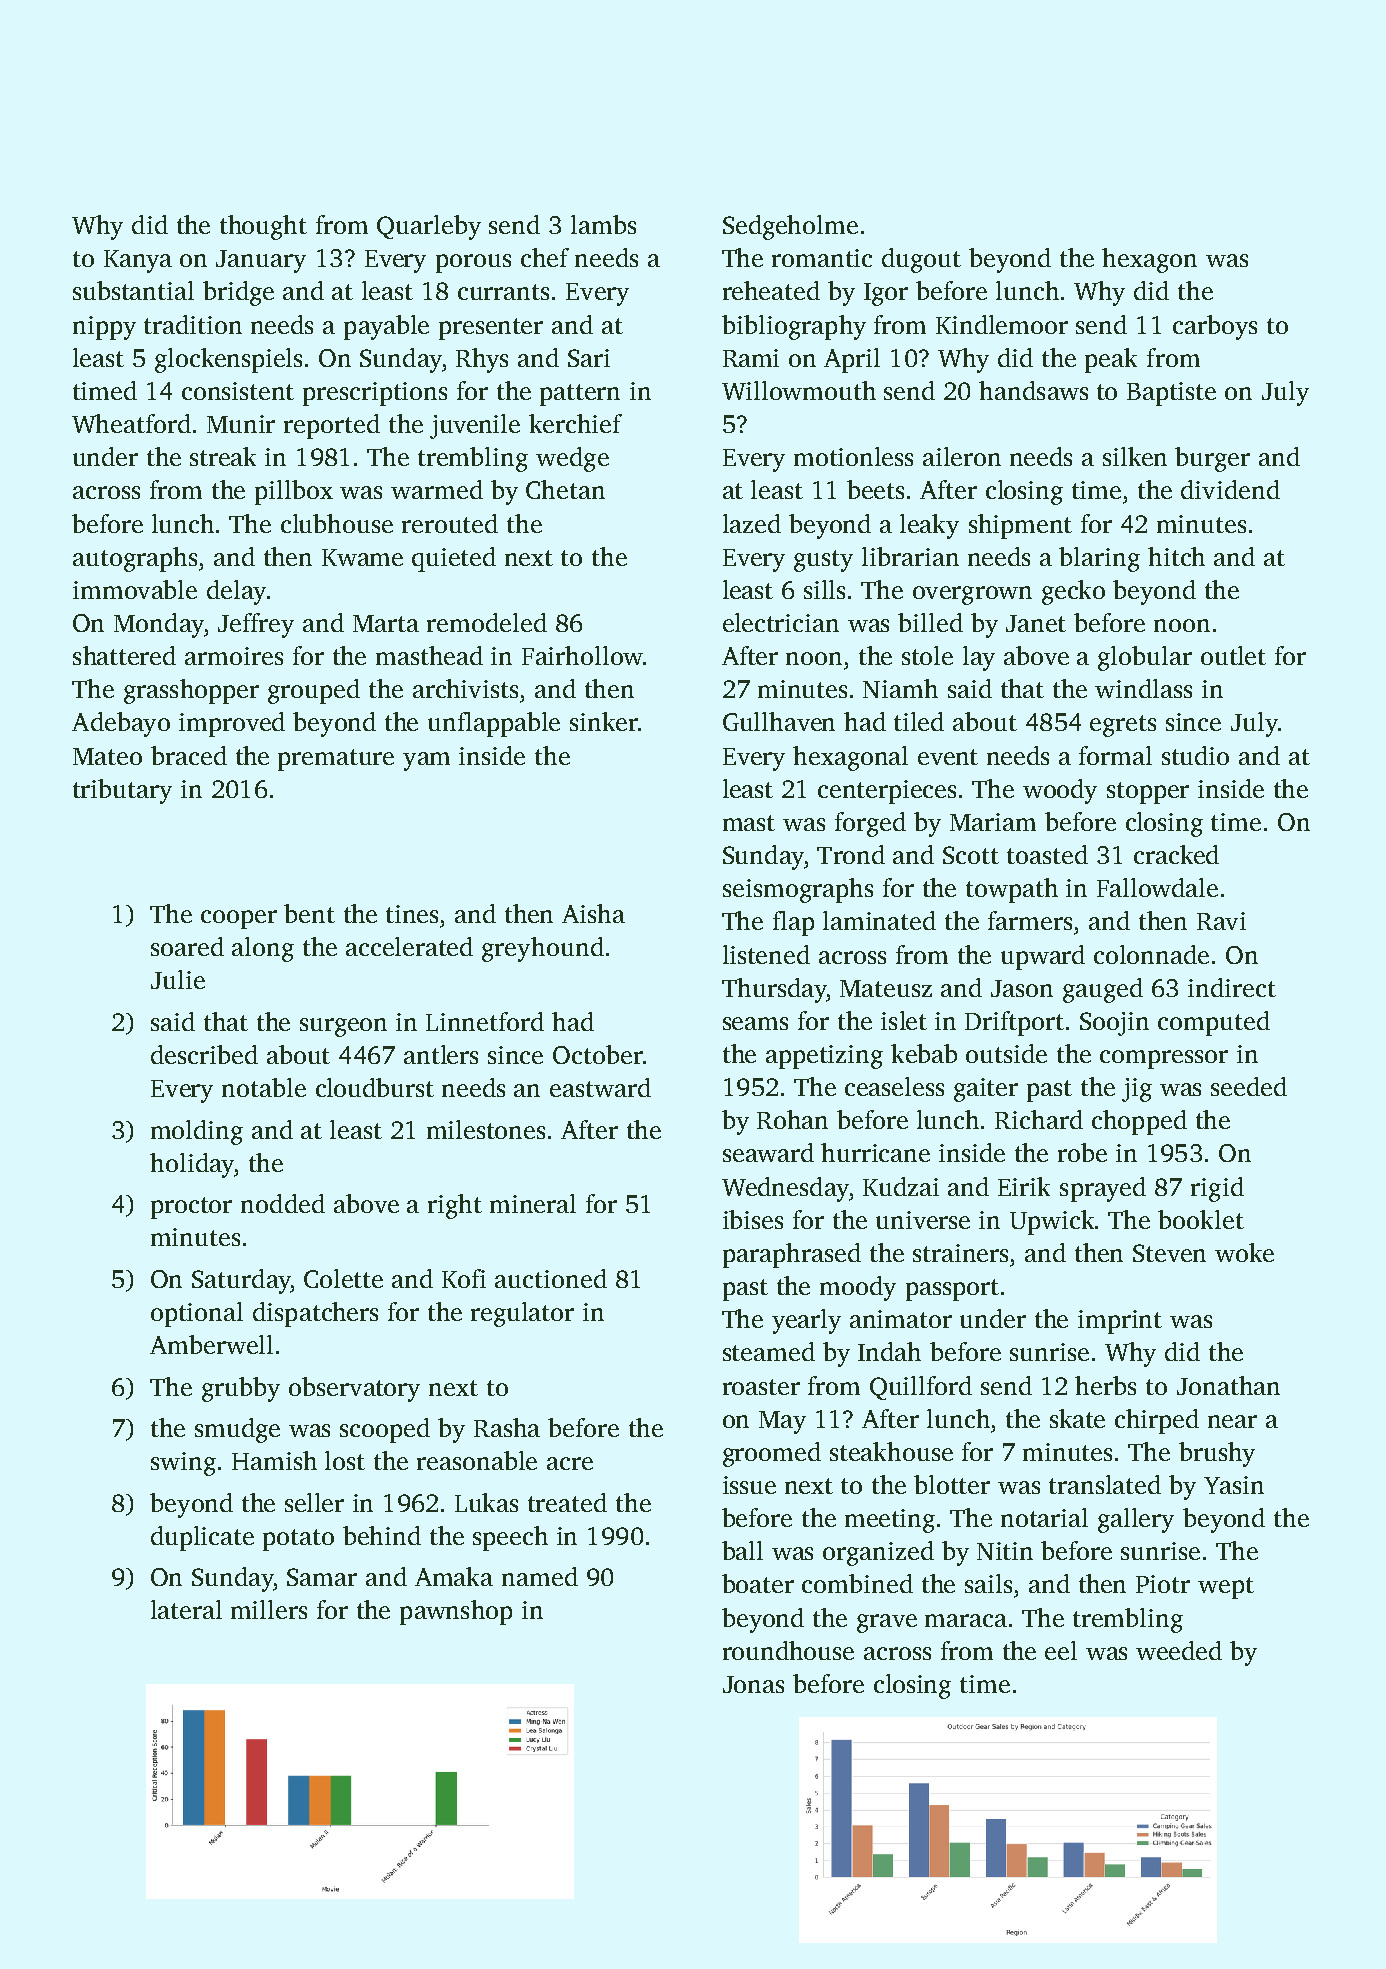 This screenshot has height=1969, width=1386. What do you see at coordinates (761, 1387) in the screenshot?
I see `roaster` at bounding box center [761, 1387].
